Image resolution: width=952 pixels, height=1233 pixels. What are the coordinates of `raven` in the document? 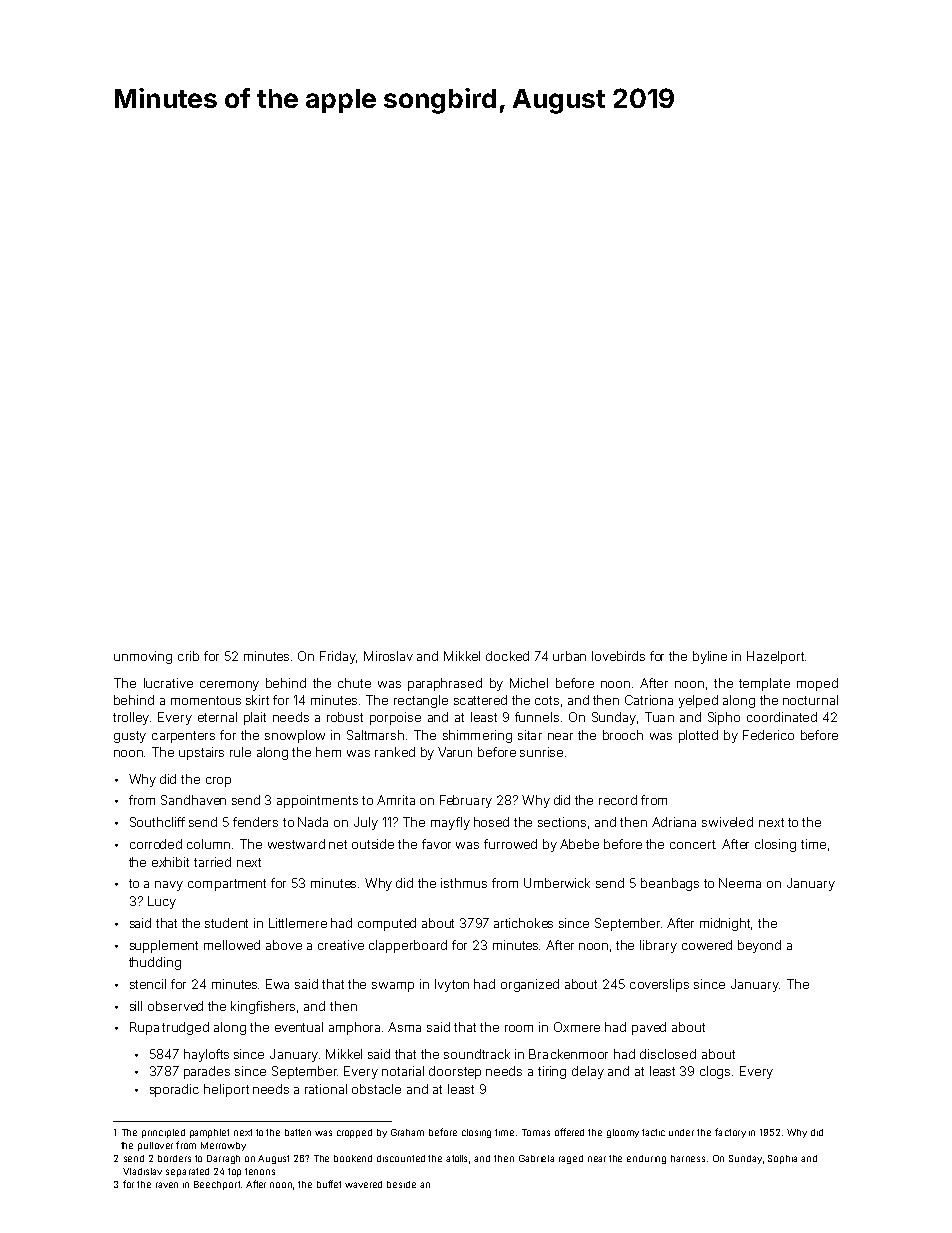 It's located at (167, 1185).
